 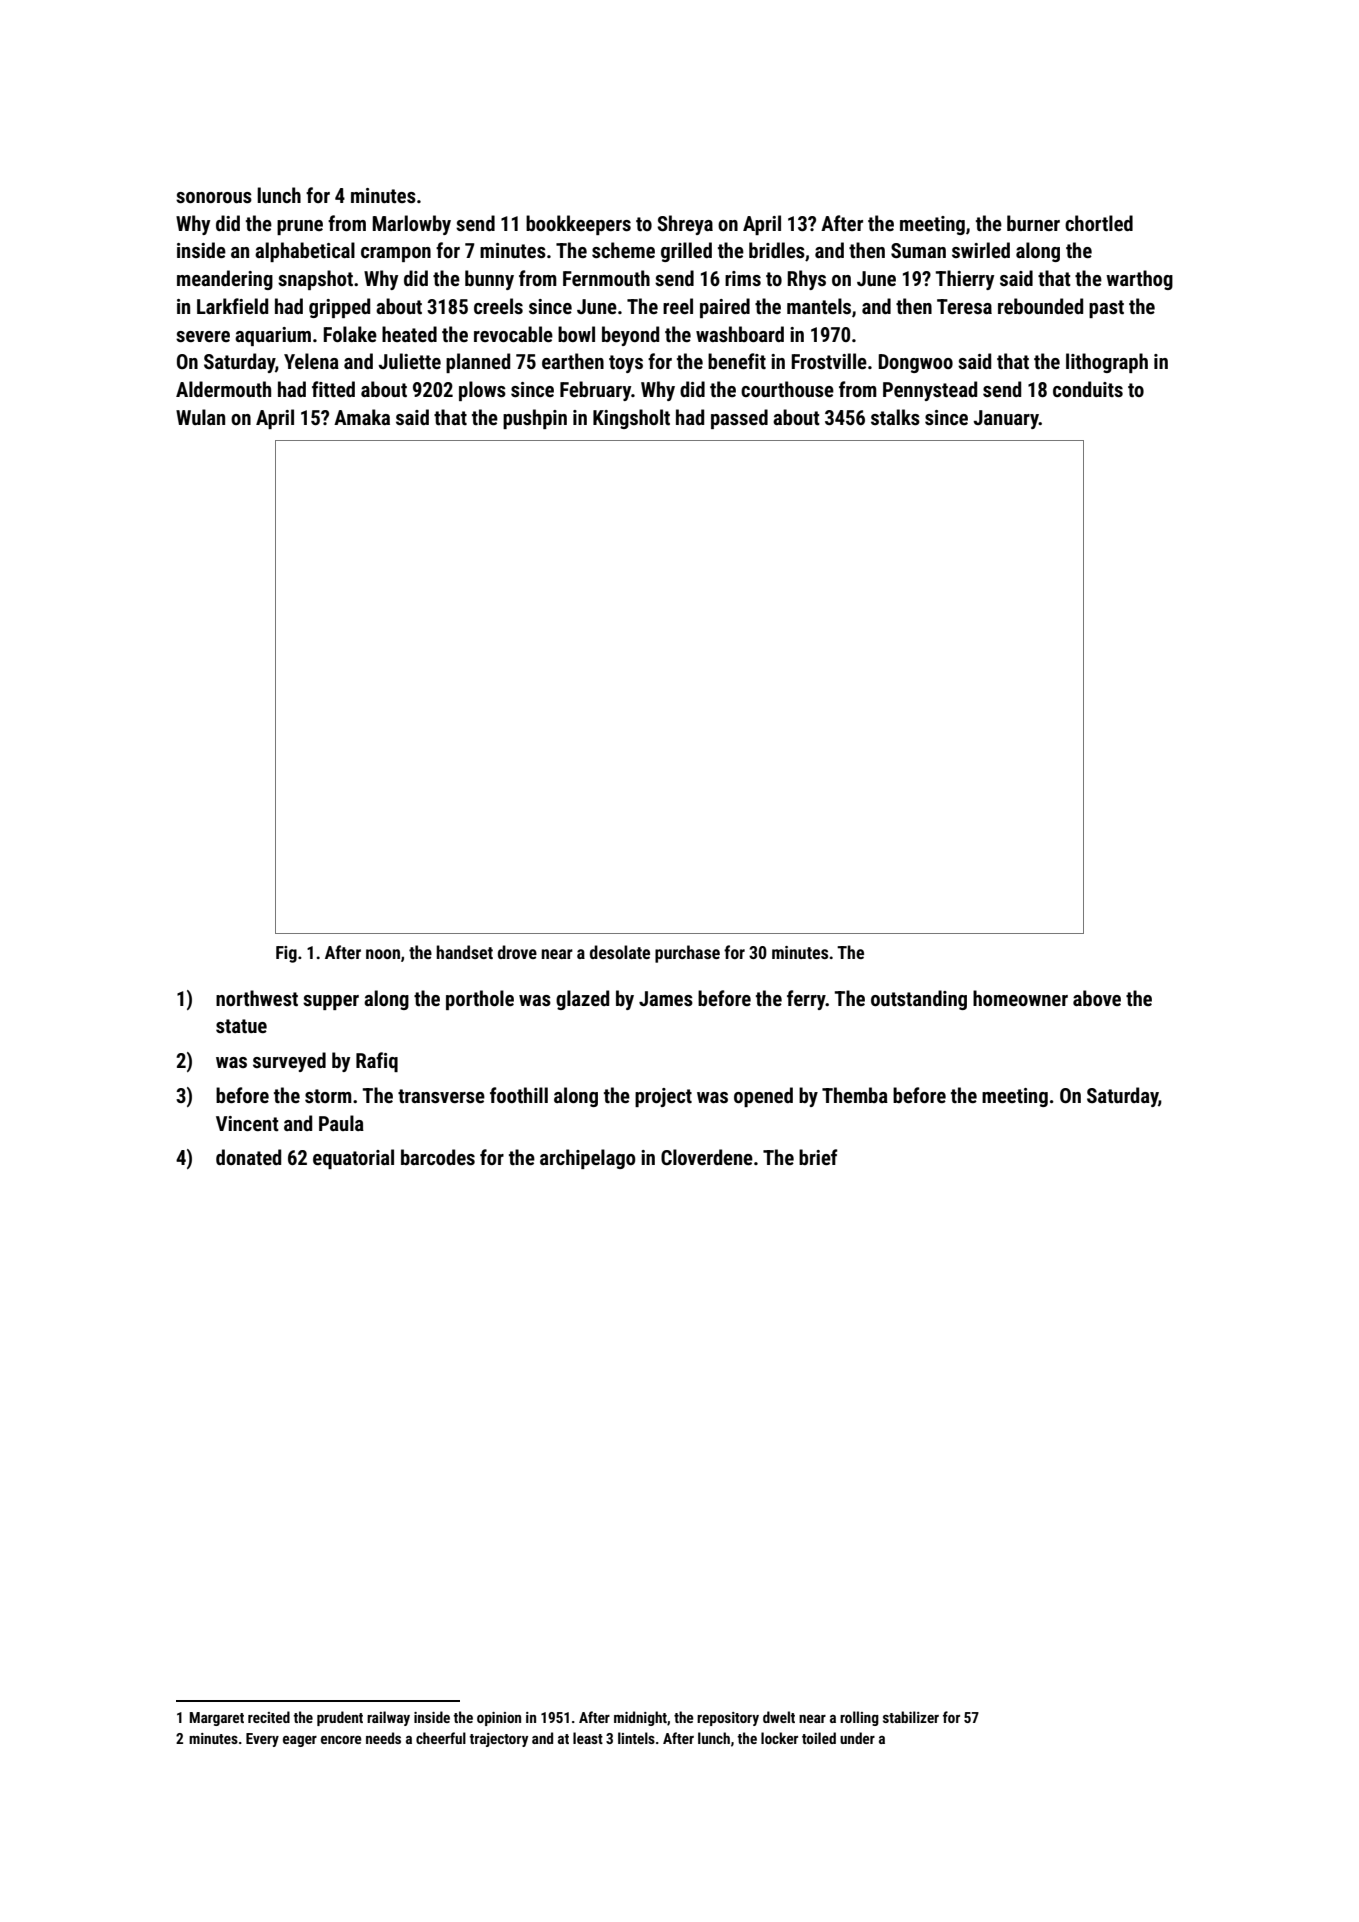 What do you see at coordinates (257, 998) in the page?
I see `northwest` at bounding box center [257, 998].
